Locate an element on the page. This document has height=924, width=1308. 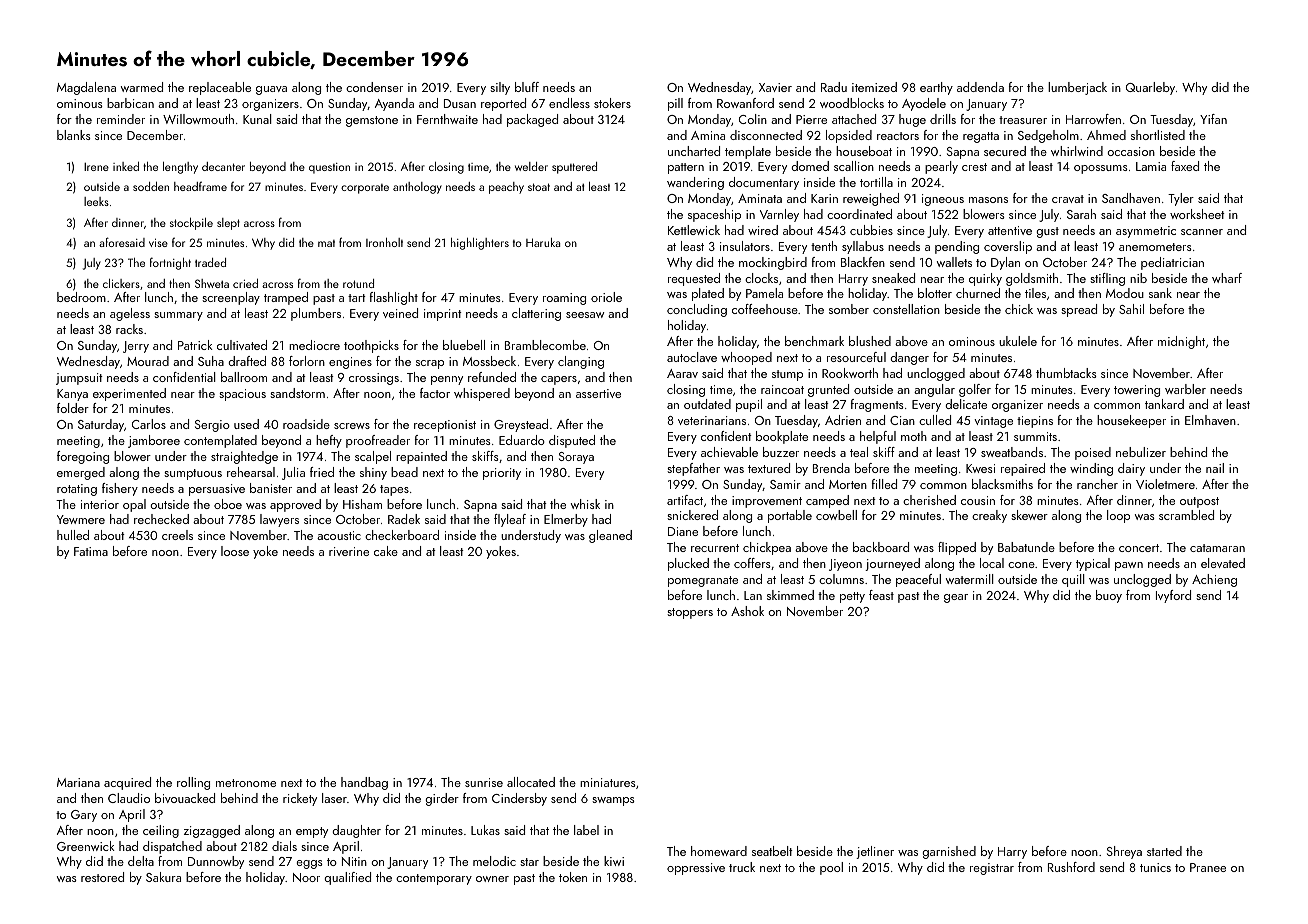
Quarleby is located at coordinates (1150, 88).
